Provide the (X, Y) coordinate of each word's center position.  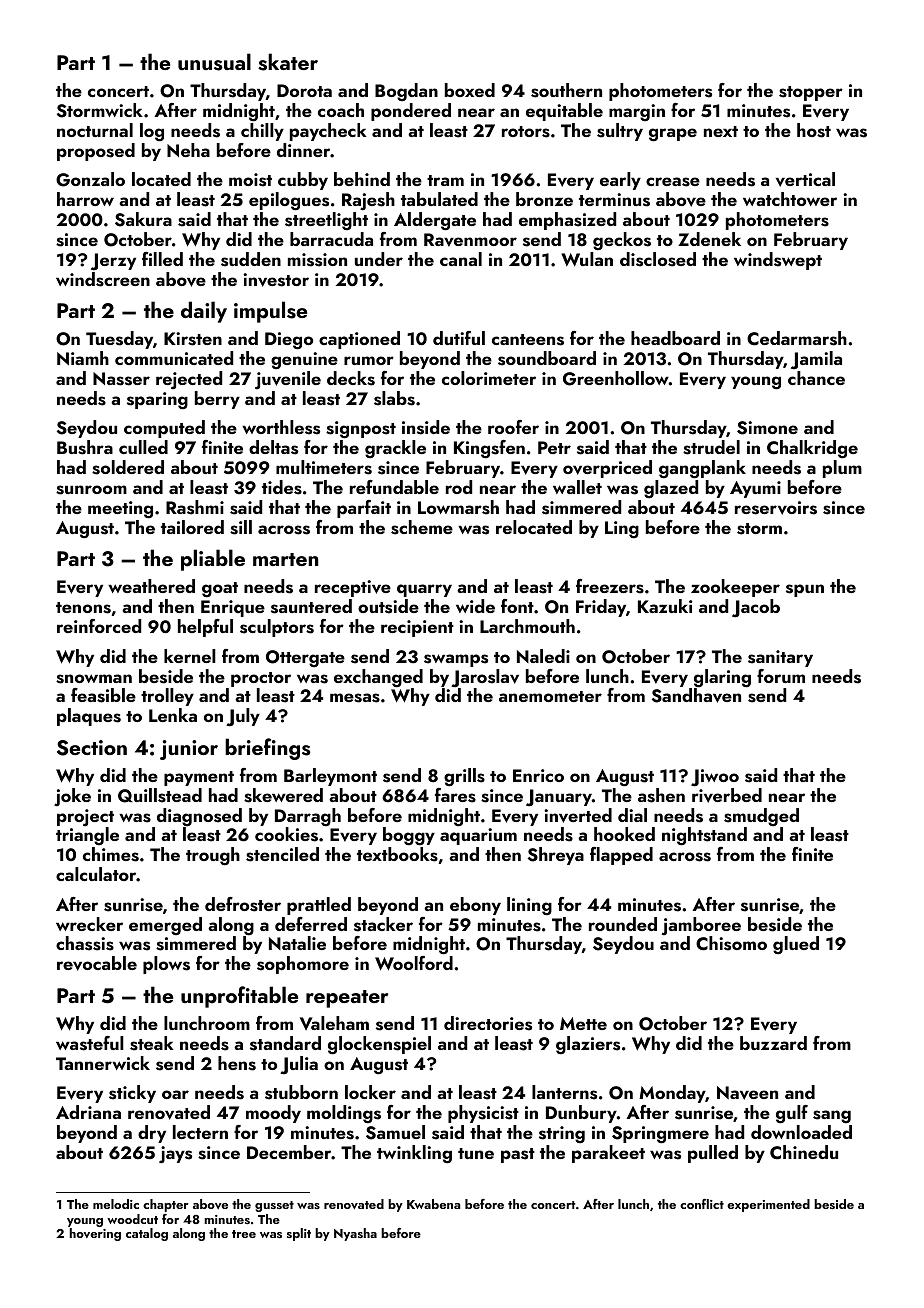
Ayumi (755, 489)
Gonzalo (90, 179)
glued (796, 945)
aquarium (478, 836)
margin (637, 112)
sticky (132, 1094)
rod (459, 487)
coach (341, 110)
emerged (165, 926)
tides (282, 487)
